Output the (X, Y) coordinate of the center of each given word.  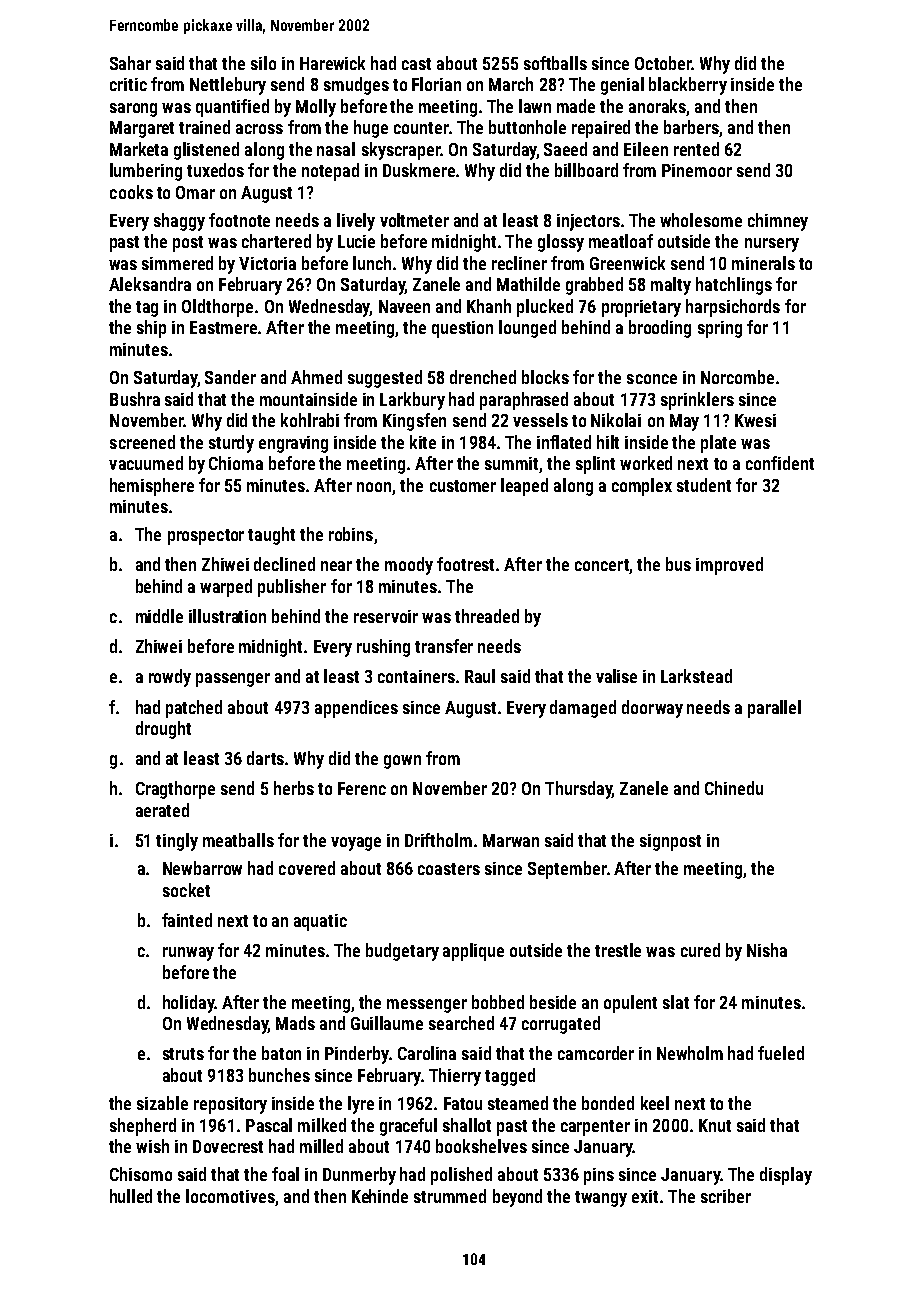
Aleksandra (150, 284)
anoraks (657, 106)
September (567, 870)
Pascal (269, 1125)
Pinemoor (697, 170)
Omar (195, 192)
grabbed (594, 286)
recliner (519, 263)
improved (729, 566)
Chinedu (734, 788)
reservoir (386, 616)
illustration (227, 616)
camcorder (596, 1053)
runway (188, 954)
